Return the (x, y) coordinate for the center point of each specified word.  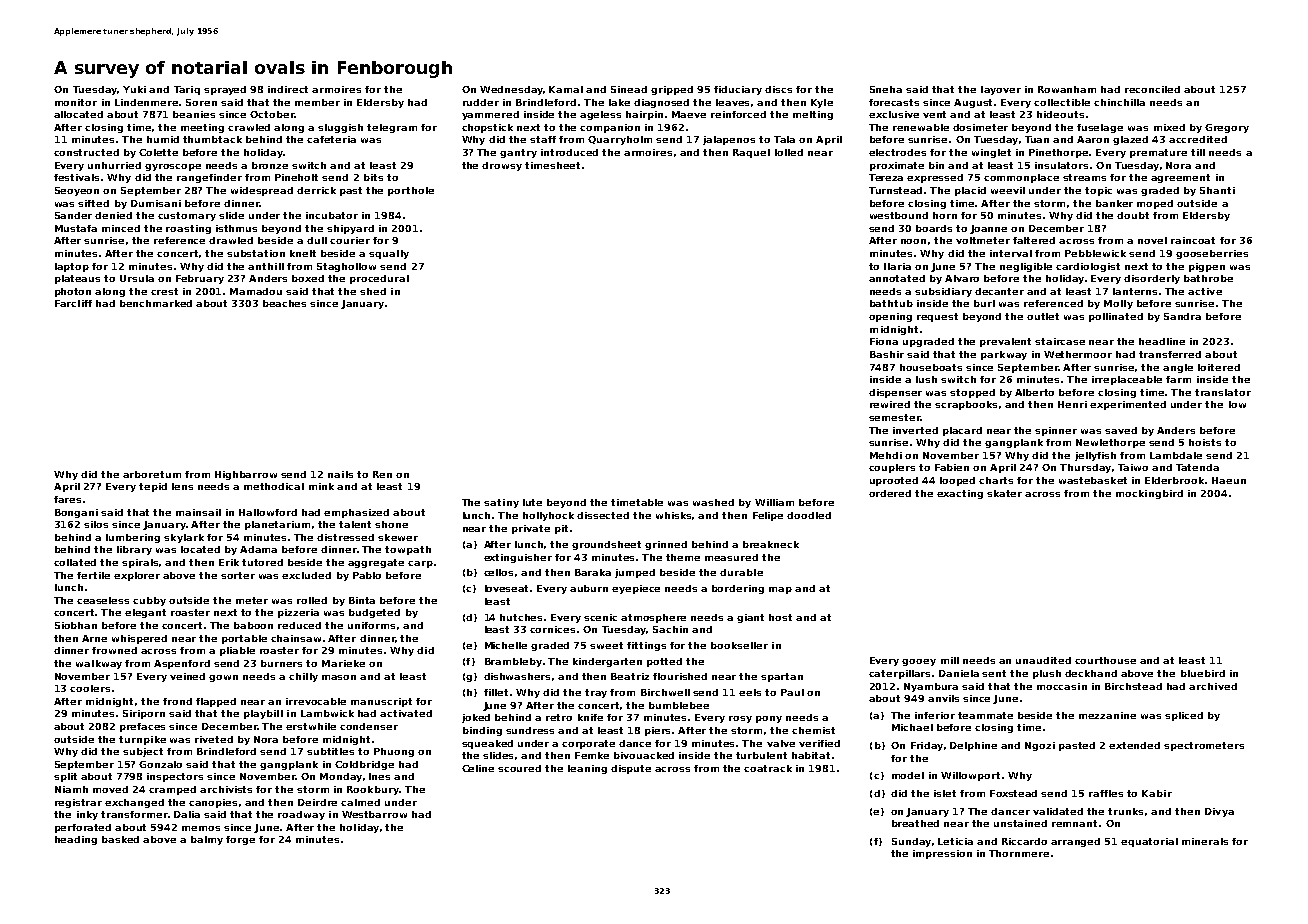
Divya (1219, 812)
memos (201, 828)
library (134, 550)
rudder (481, 102)
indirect (288, 89)
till (1198, 152)
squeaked (487, 744)
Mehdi (886, 455)
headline (1162, 341)
